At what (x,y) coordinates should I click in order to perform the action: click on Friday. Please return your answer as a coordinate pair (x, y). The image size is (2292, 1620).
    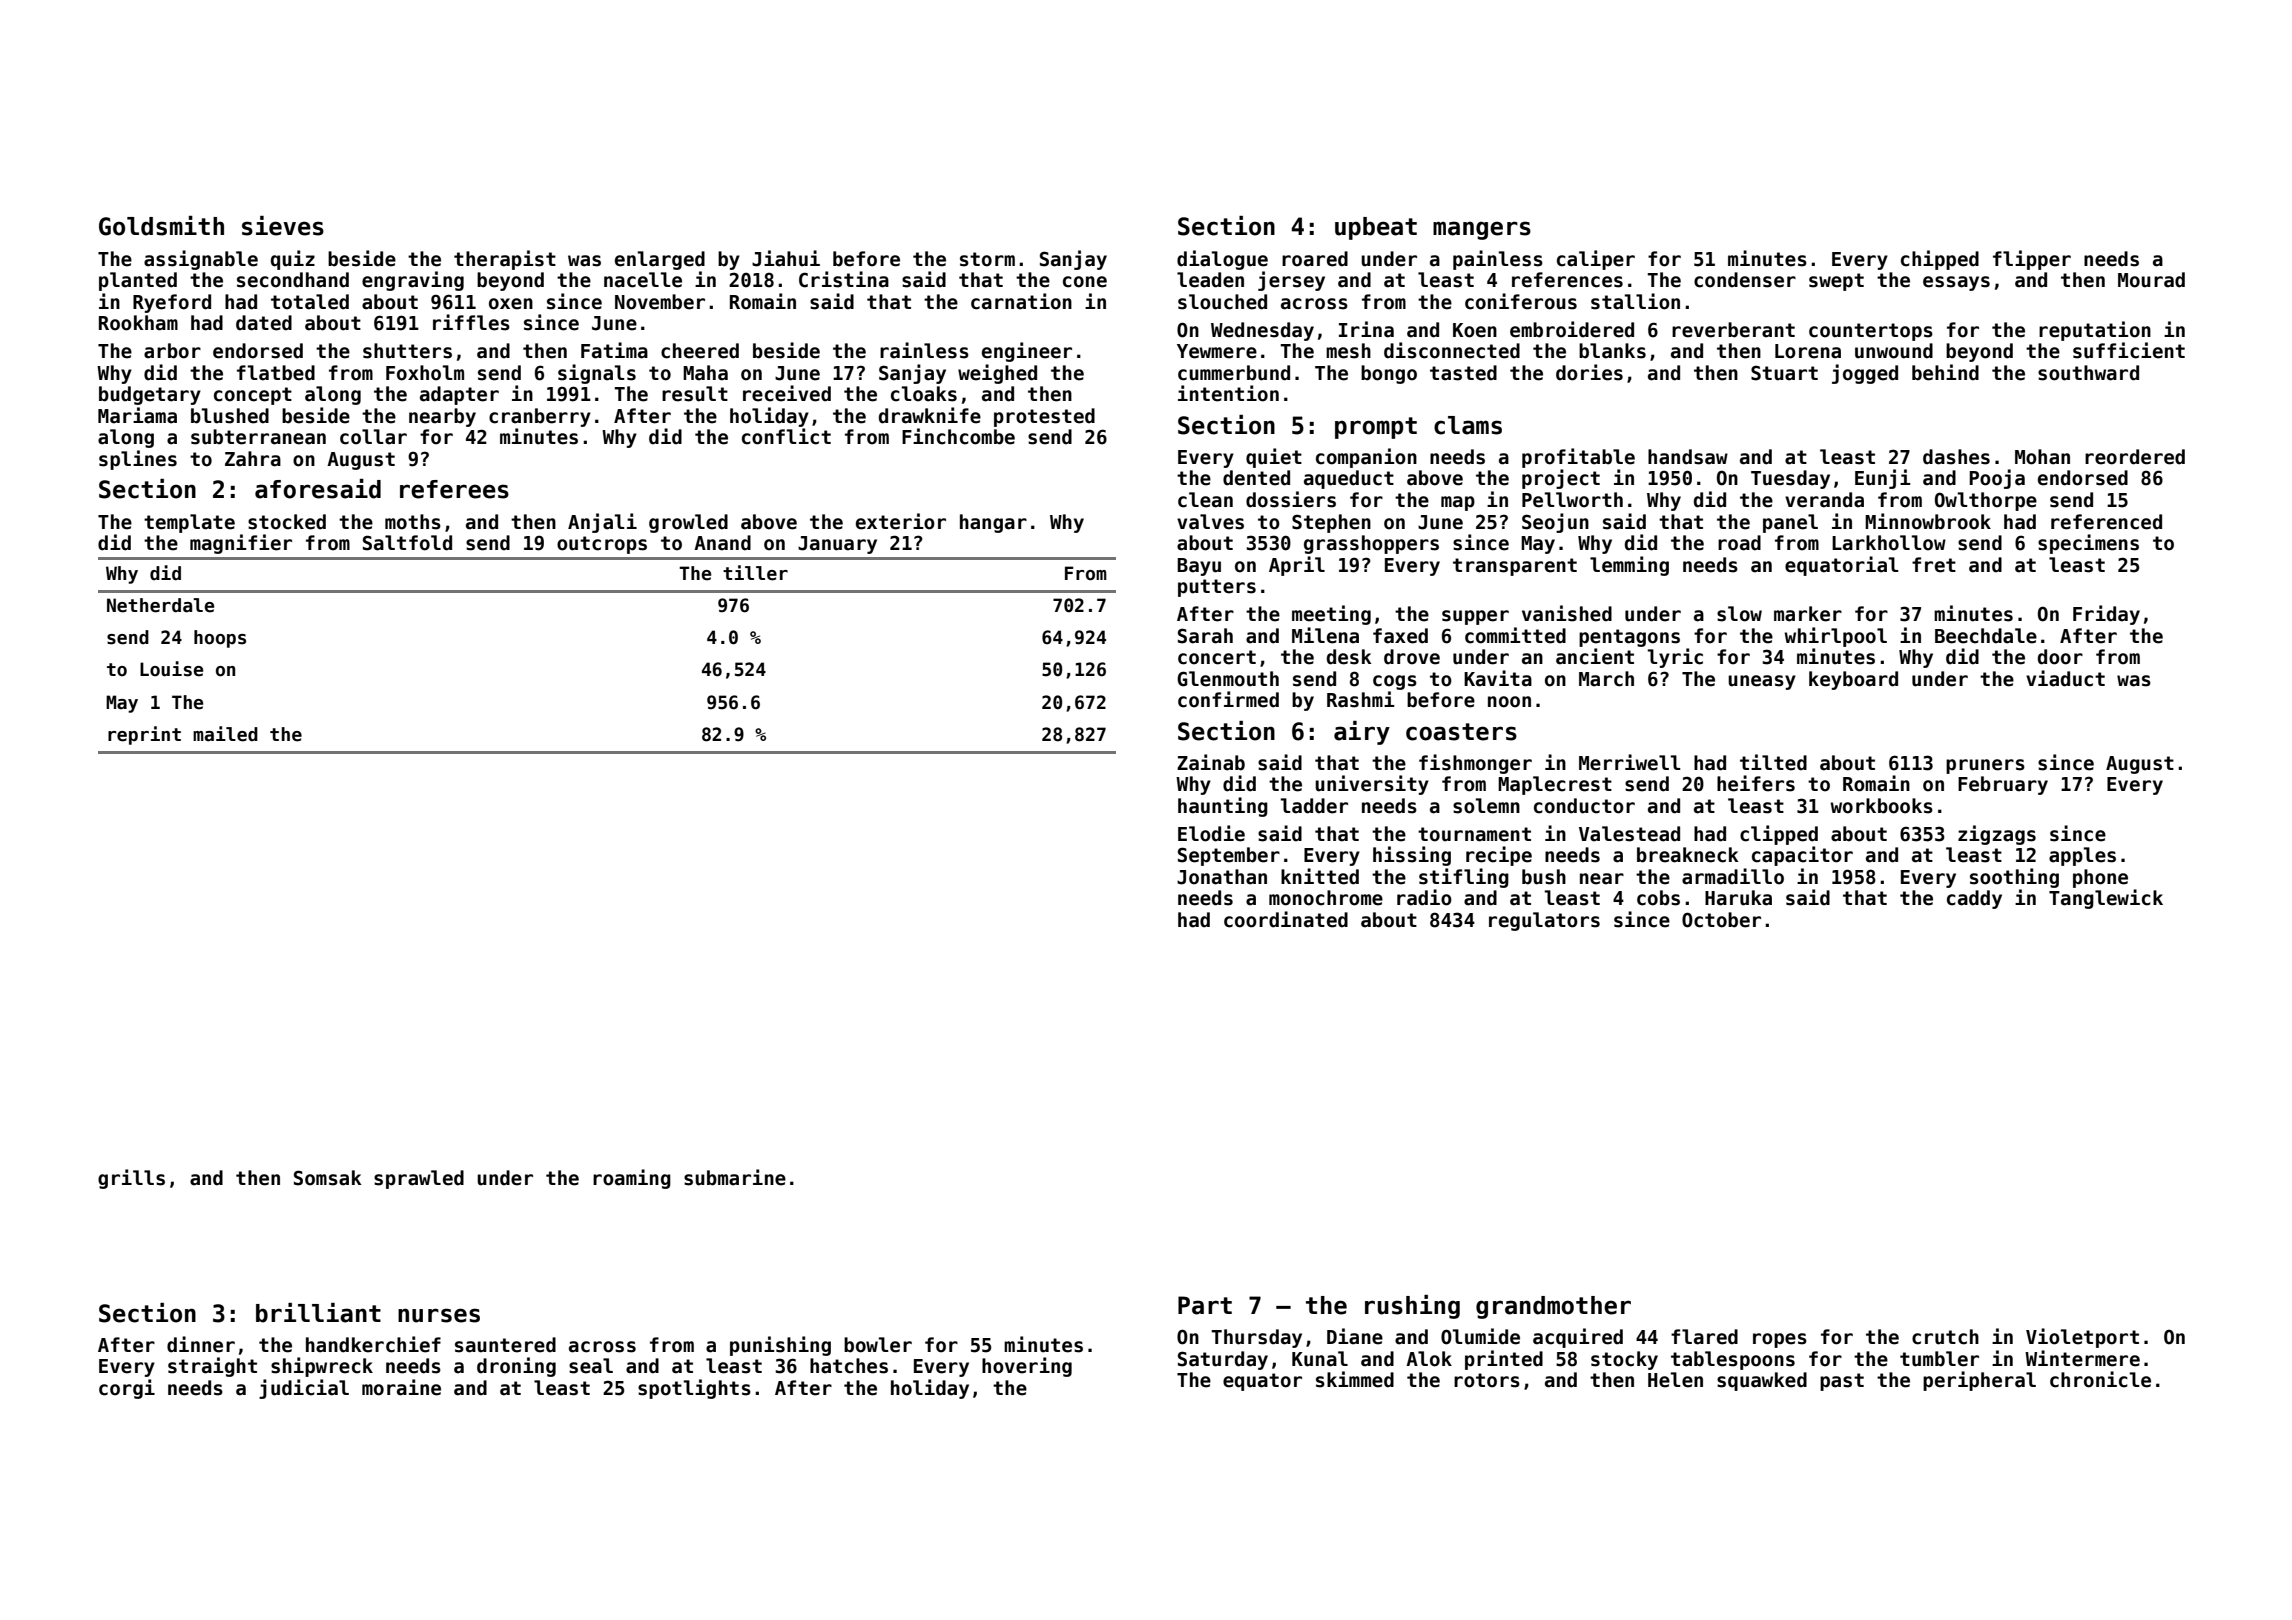
    Looking at the image, I should click on (2106, 615).
